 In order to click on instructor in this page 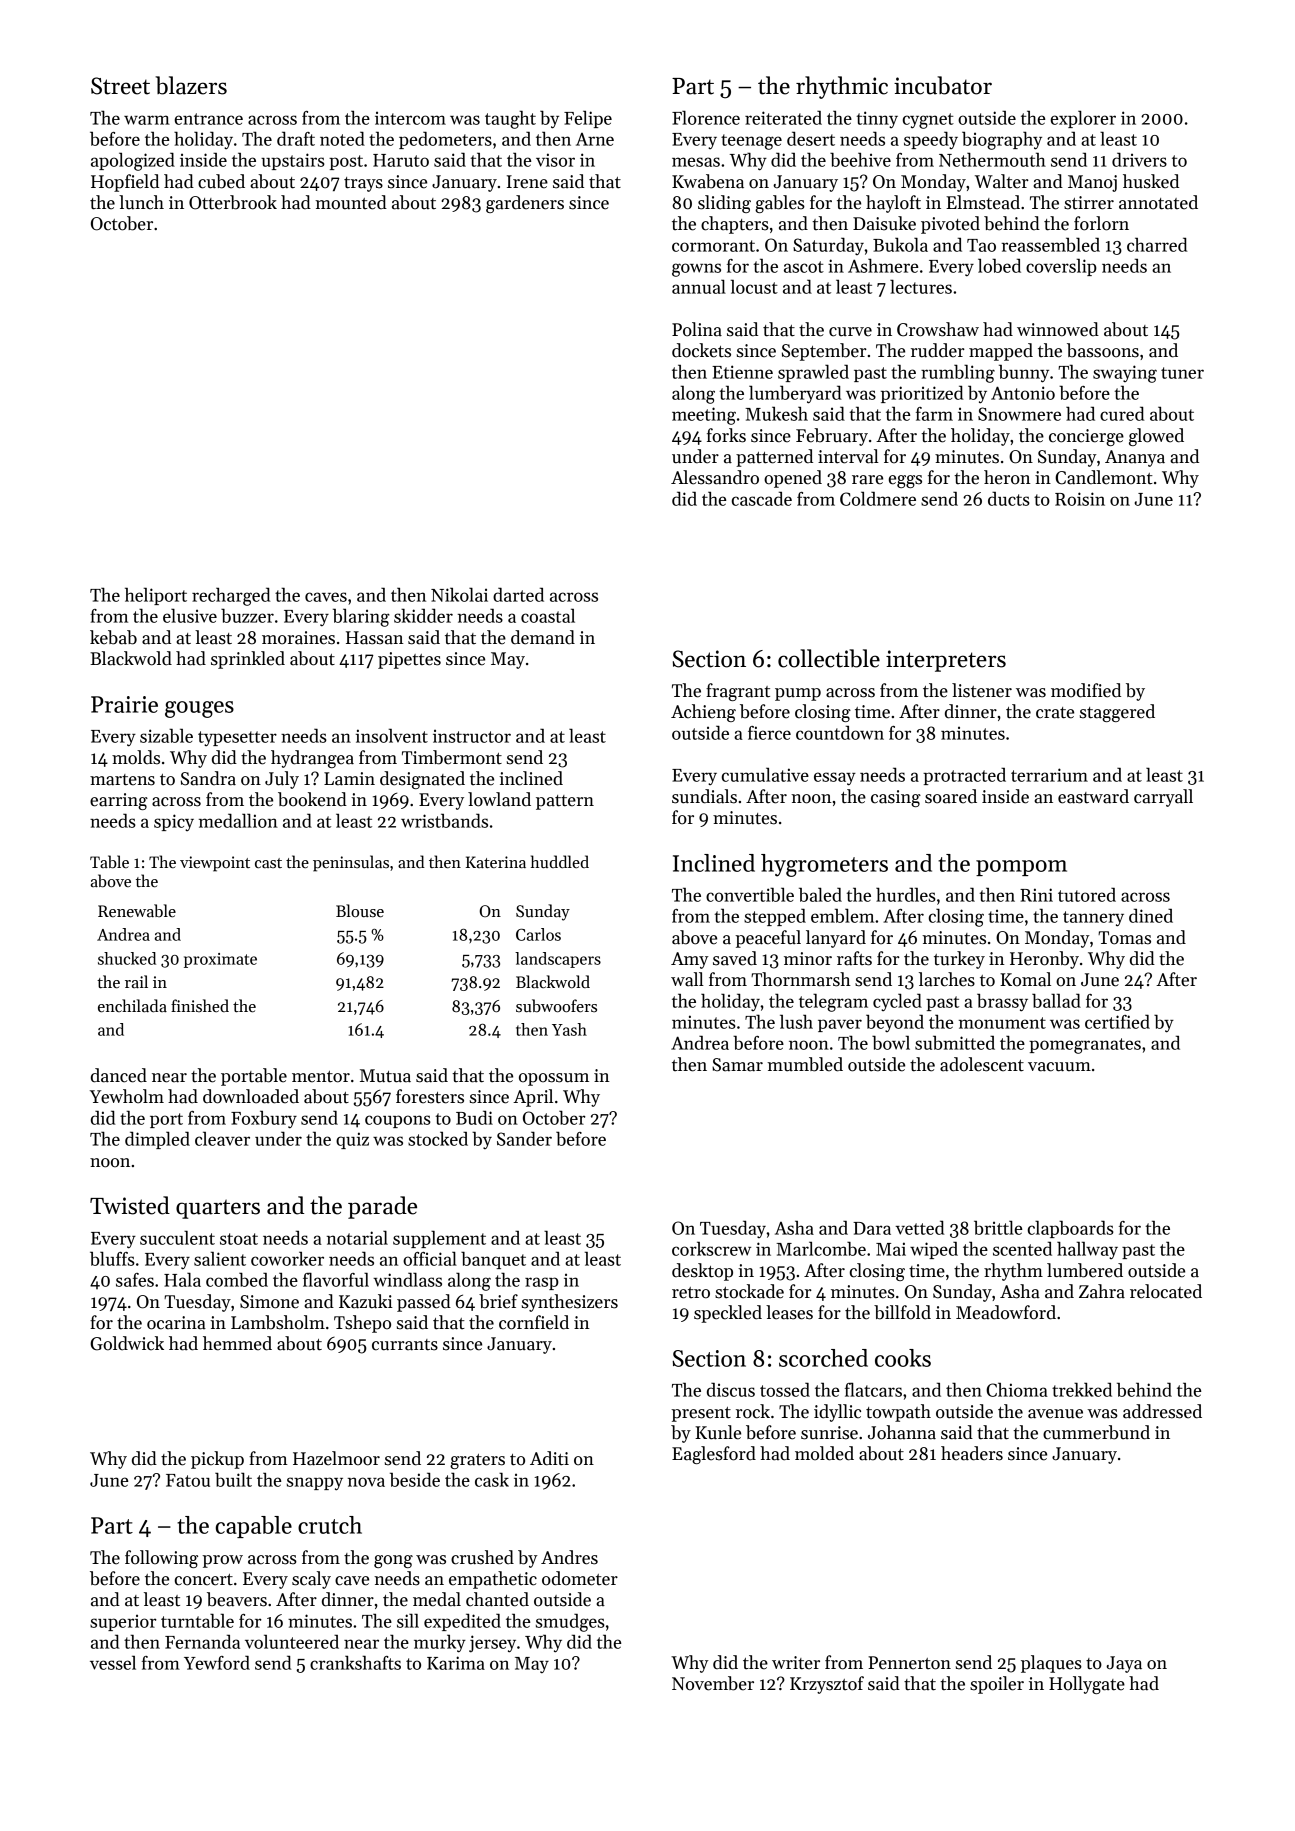, I will do `click(472, 736)`.
